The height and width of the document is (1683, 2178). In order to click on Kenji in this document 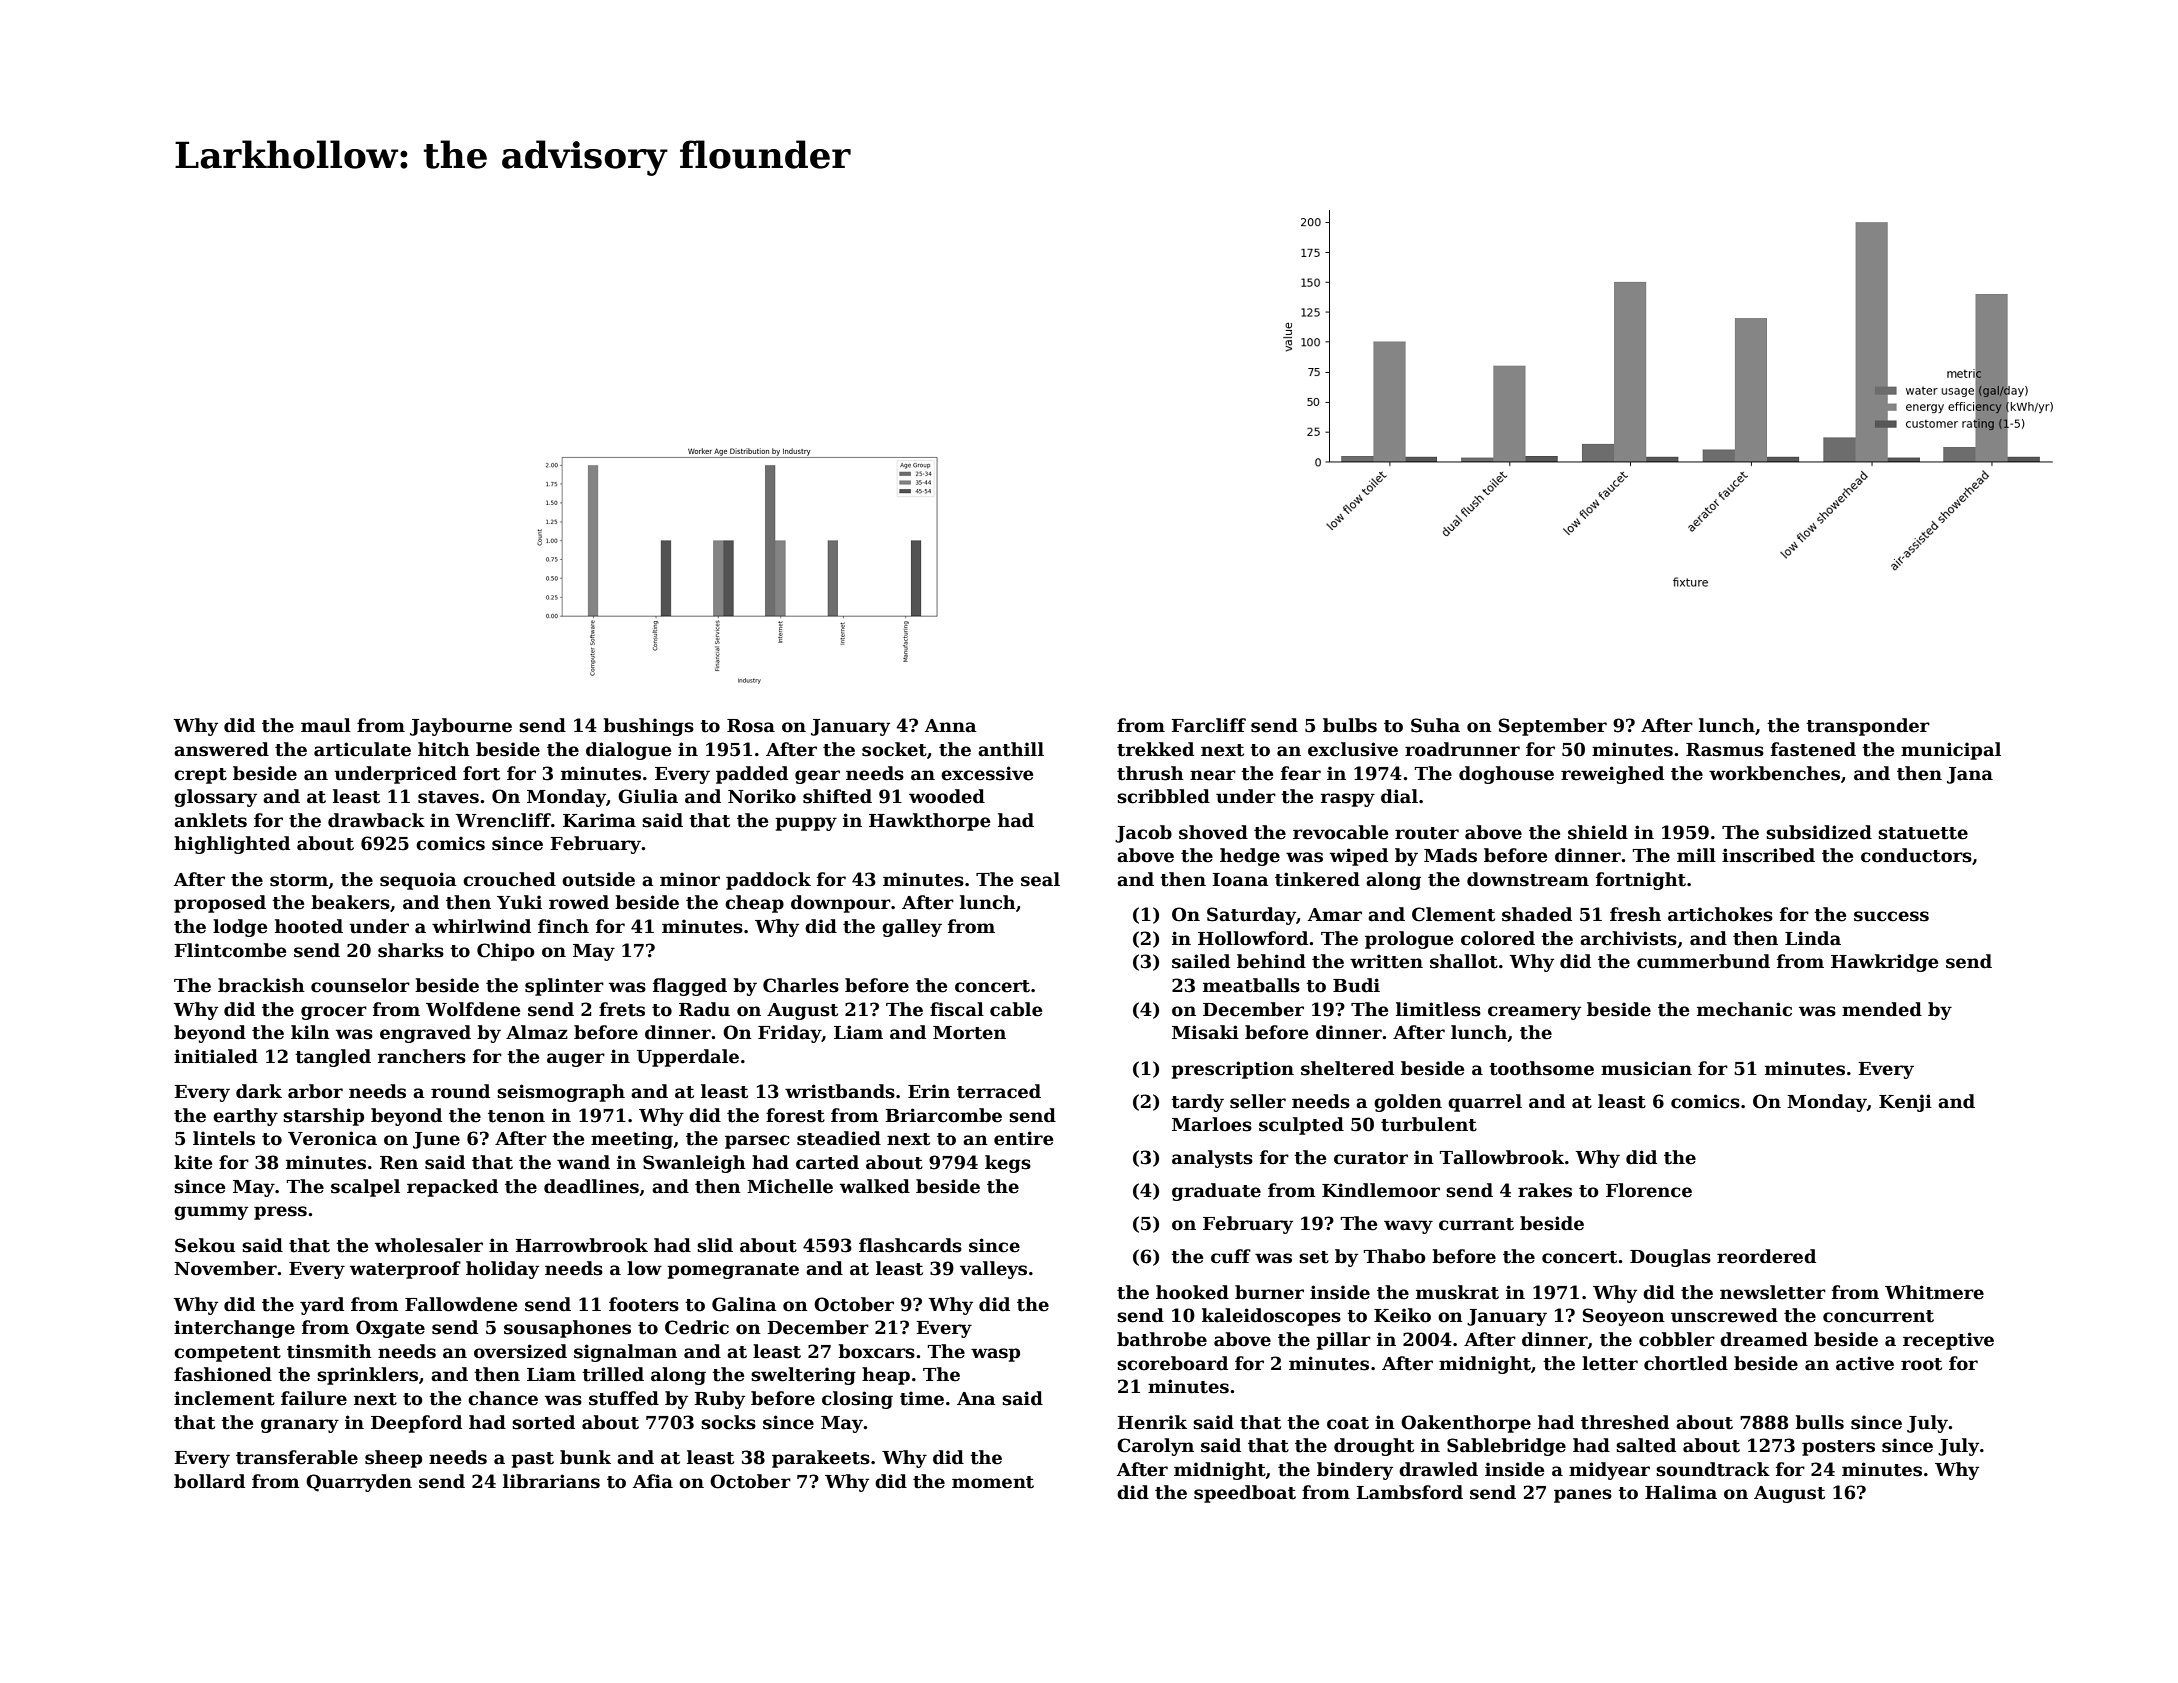, I will do `click(1905, 1103)`.
